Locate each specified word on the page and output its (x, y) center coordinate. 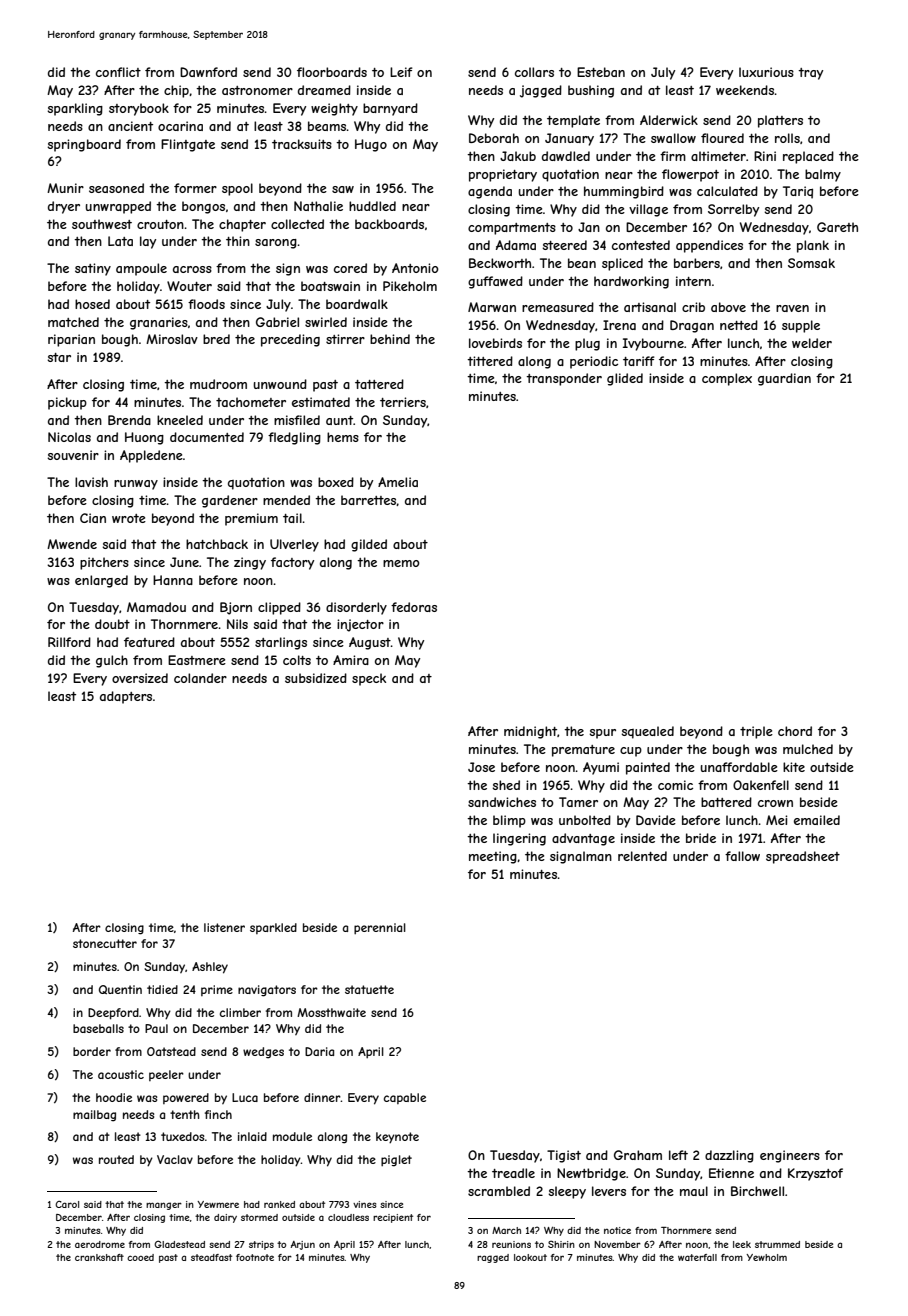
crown (775, 803)
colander (200, 678)
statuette (369, 989)
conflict (118, 72)
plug (587, 344)
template (573, 121)
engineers (790, 1156)
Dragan (692, 326)
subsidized (316, 678)
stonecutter (105, 943)
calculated (727, 191)
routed (116, 1159)
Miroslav (172, 339)
